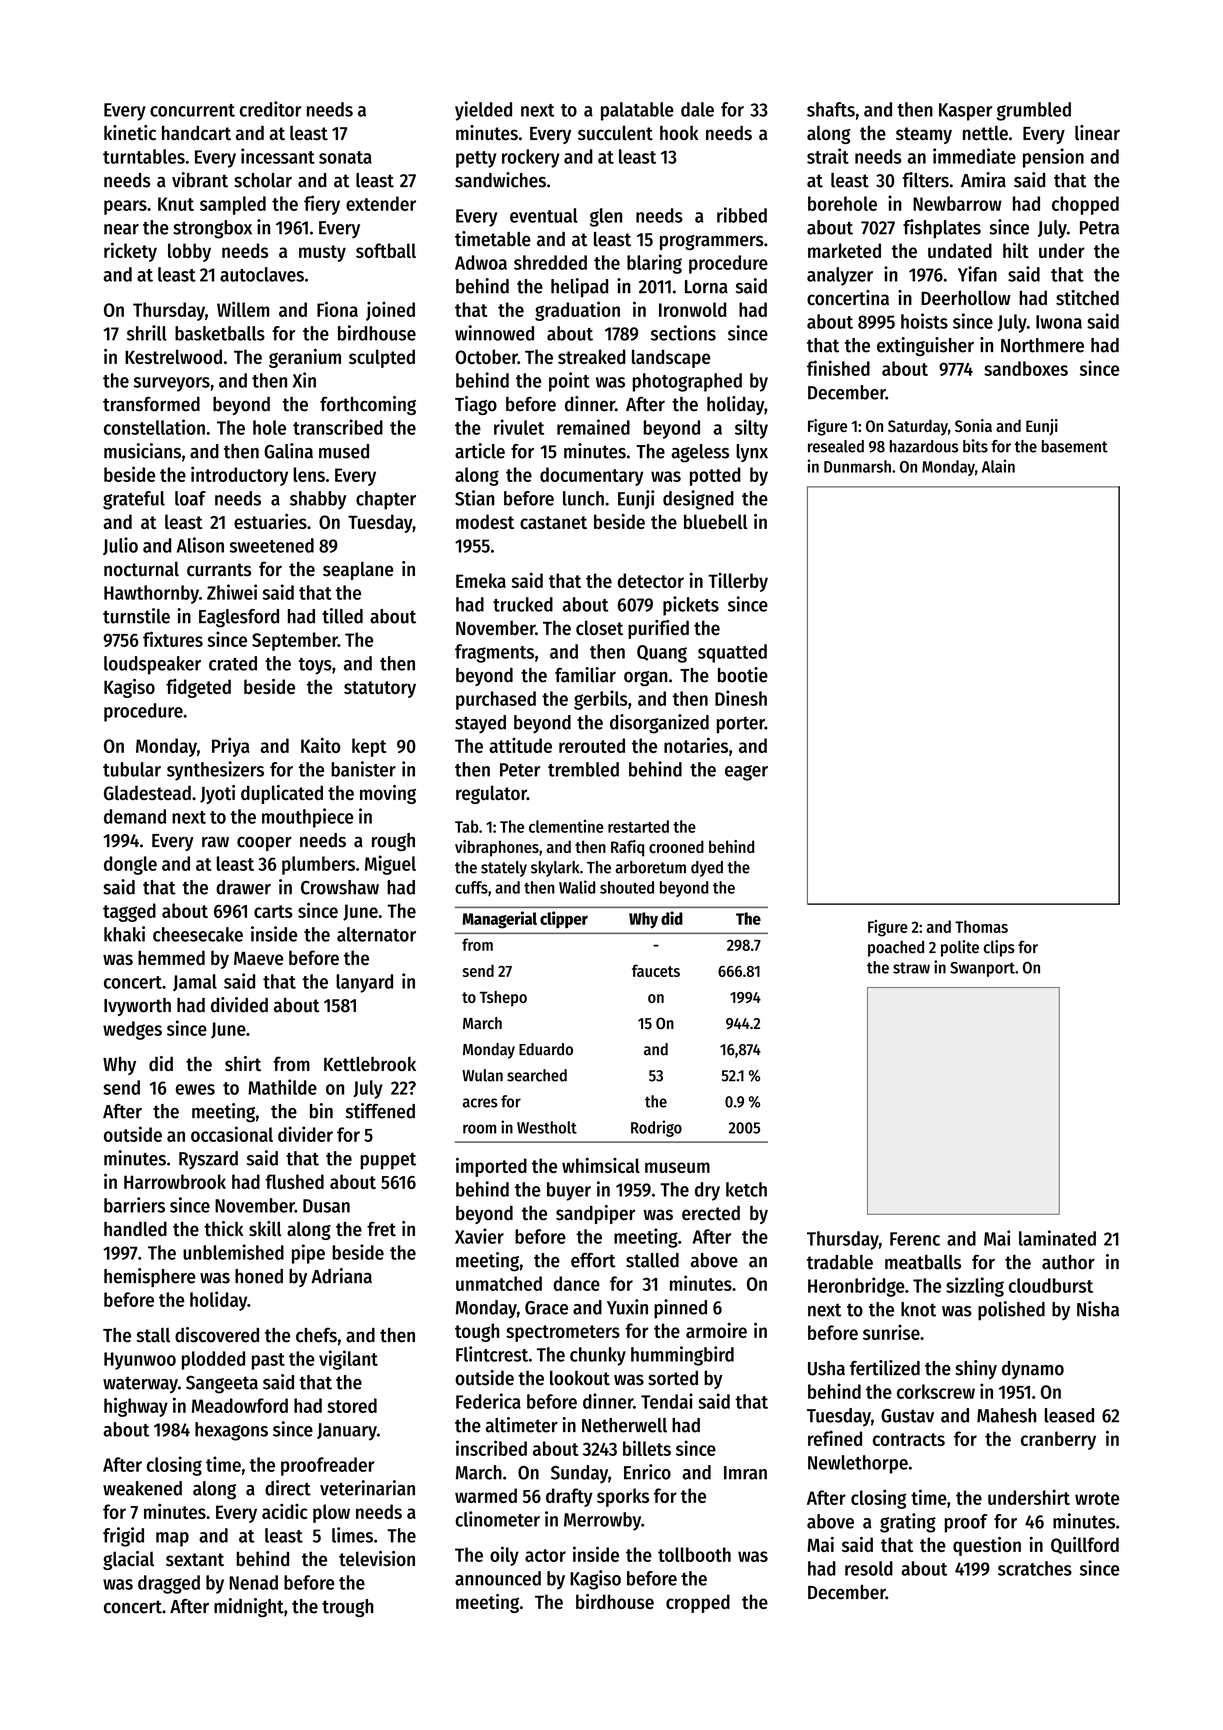 The image size is (1223, 1730). I want to click on Lorna, so click(706, 287).
